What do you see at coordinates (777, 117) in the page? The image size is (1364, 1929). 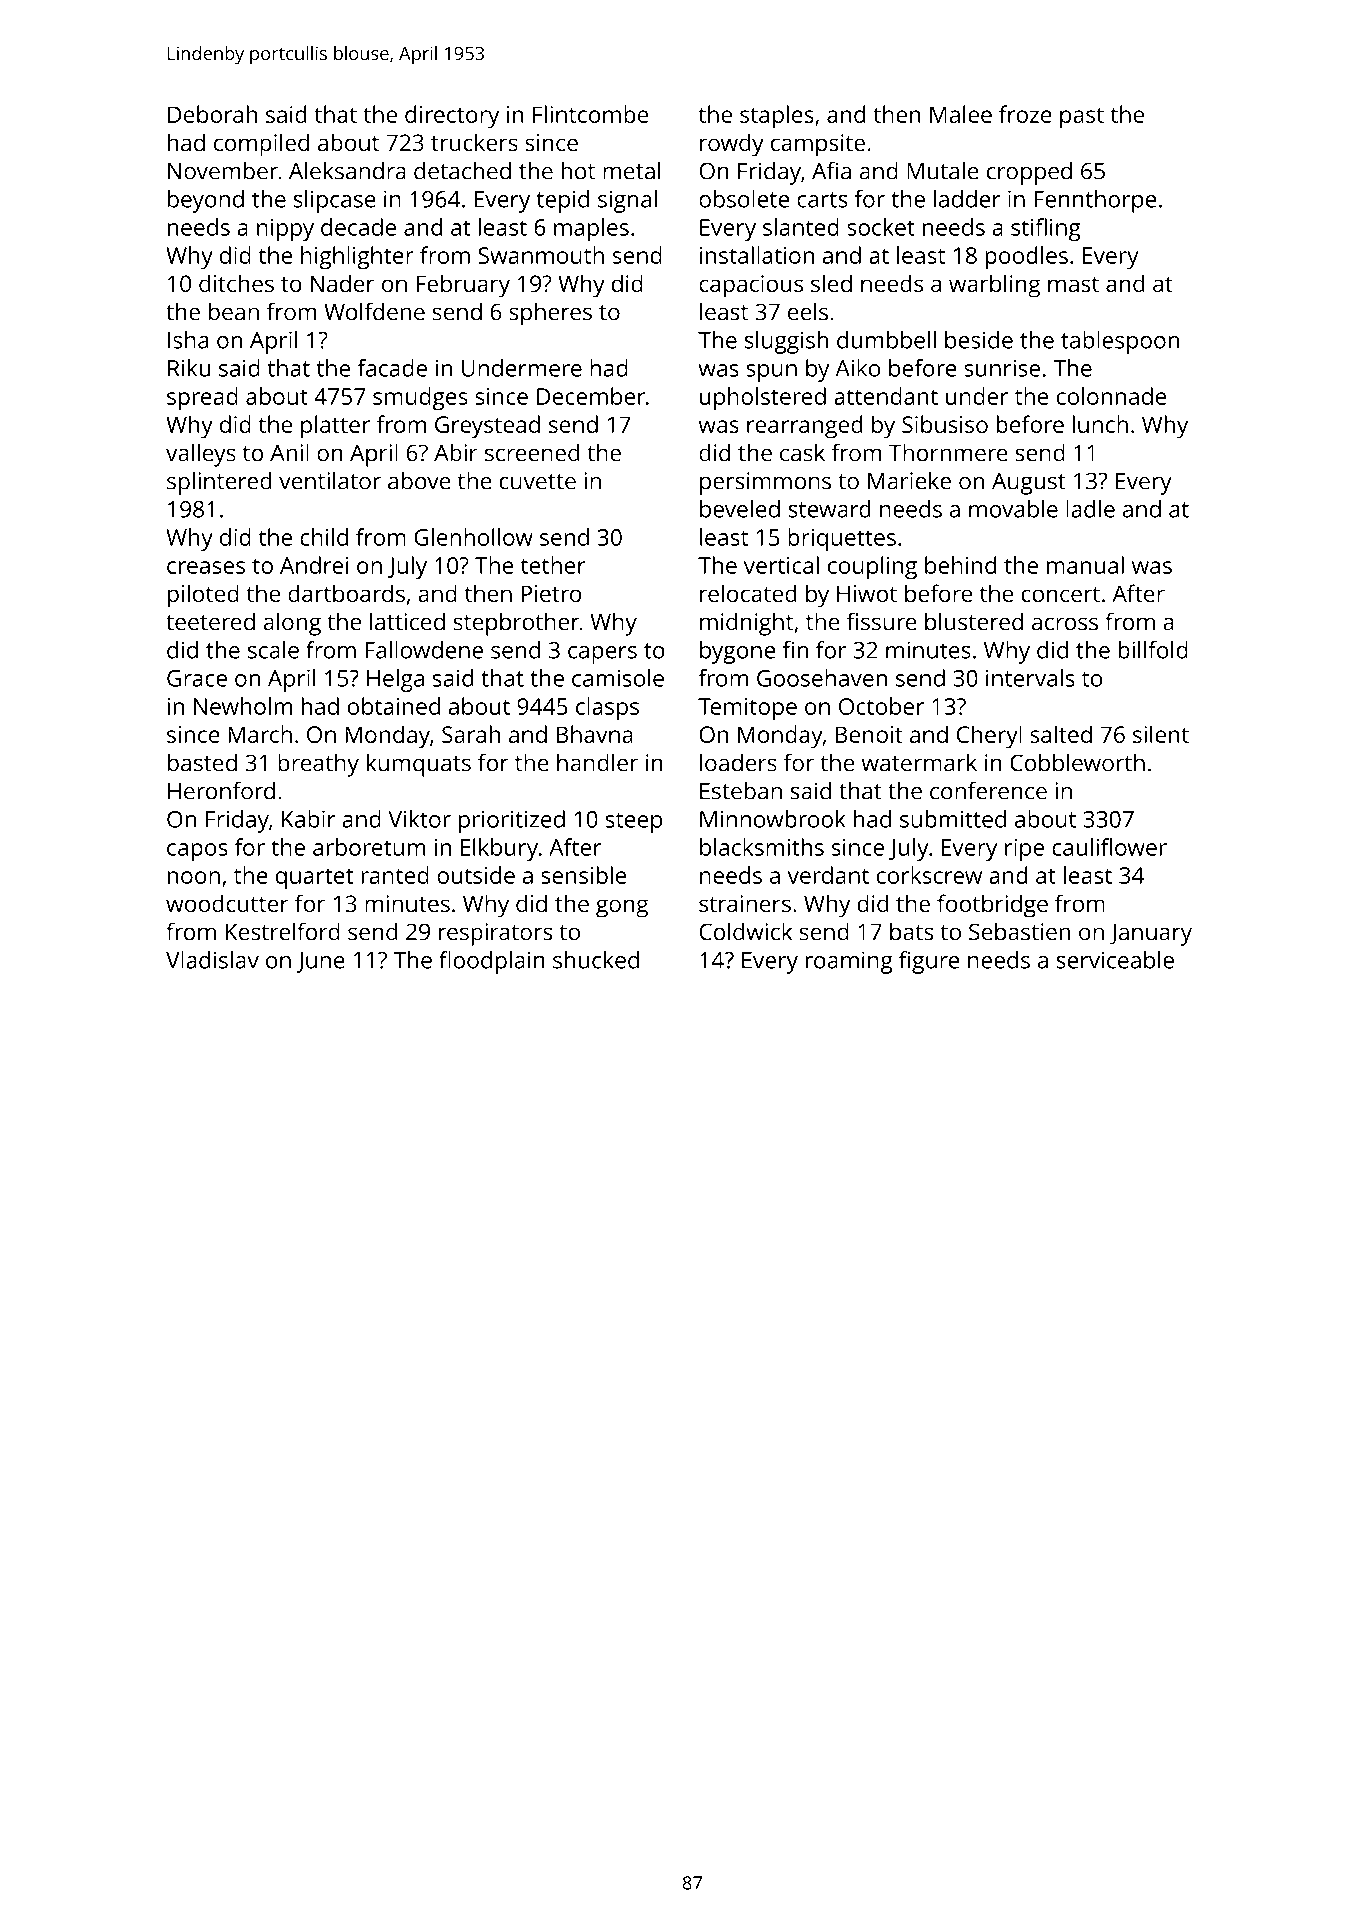 I see `staples` at bounding box center [777, 117].
